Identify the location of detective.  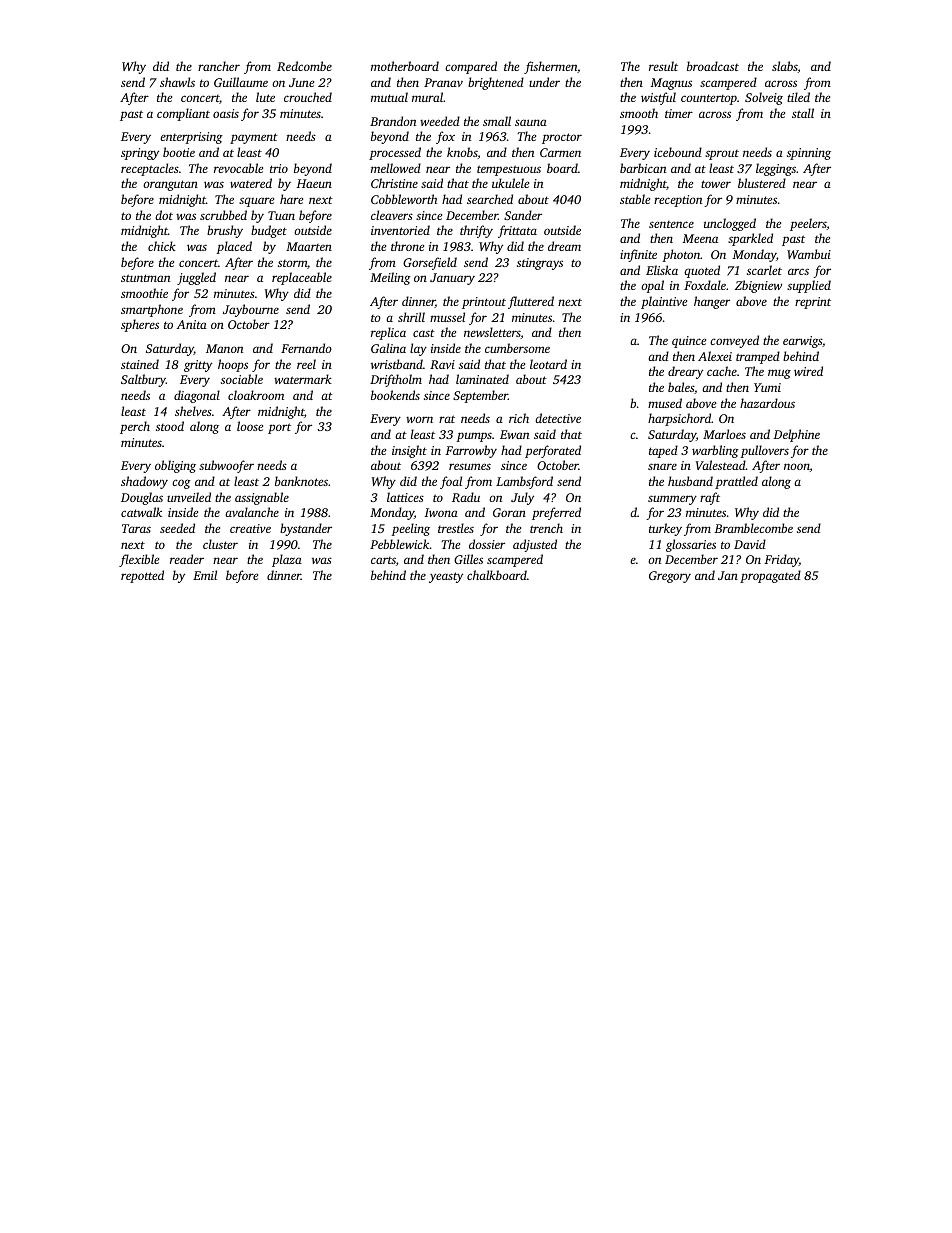
(558, 418).
